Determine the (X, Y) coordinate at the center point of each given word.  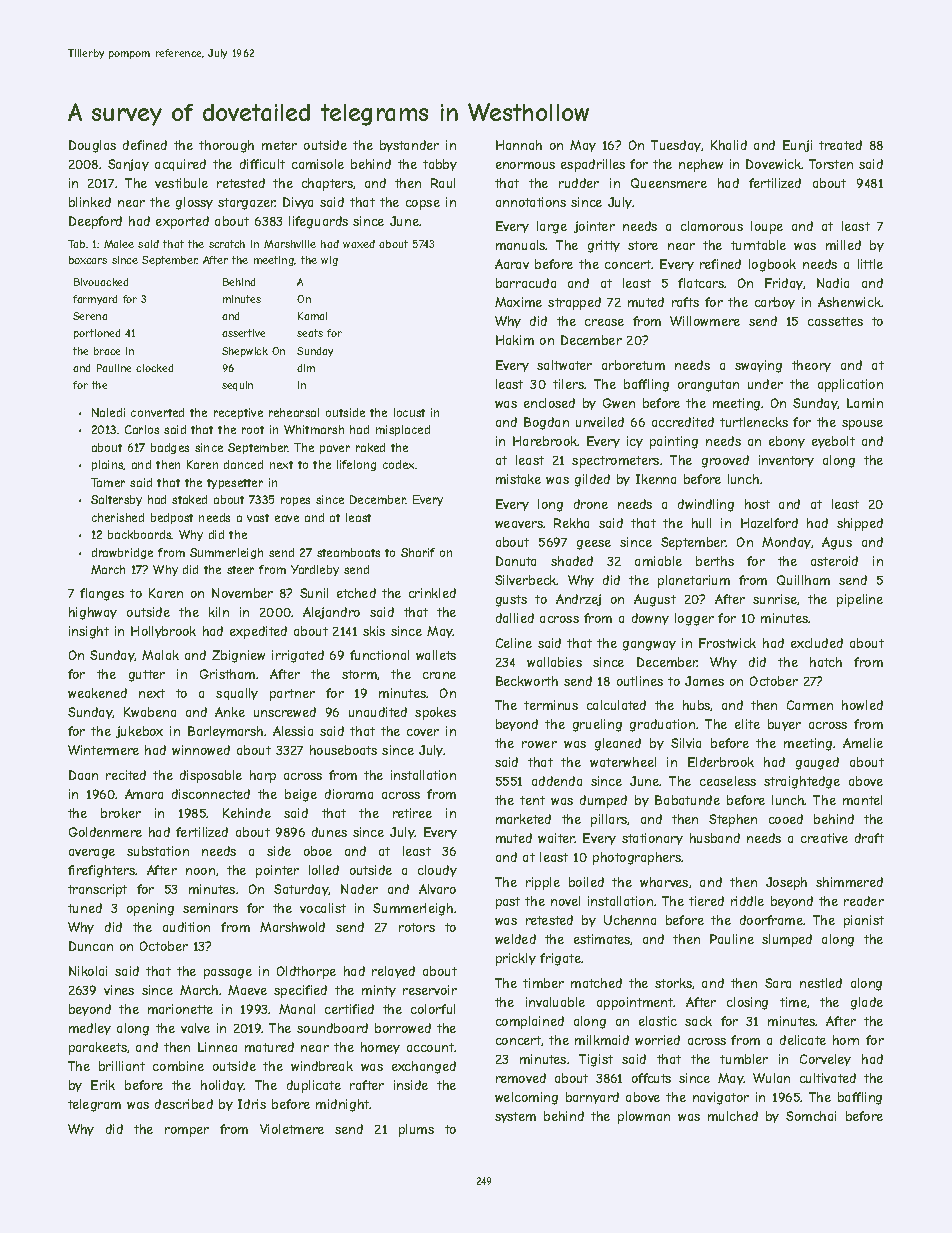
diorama (349, 794)
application (850, 385)
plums (416, 1130)
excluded (817, 643)
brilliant (122, 1066)
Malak (160, 655)
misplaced (403, 430)
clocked (154, 368)
